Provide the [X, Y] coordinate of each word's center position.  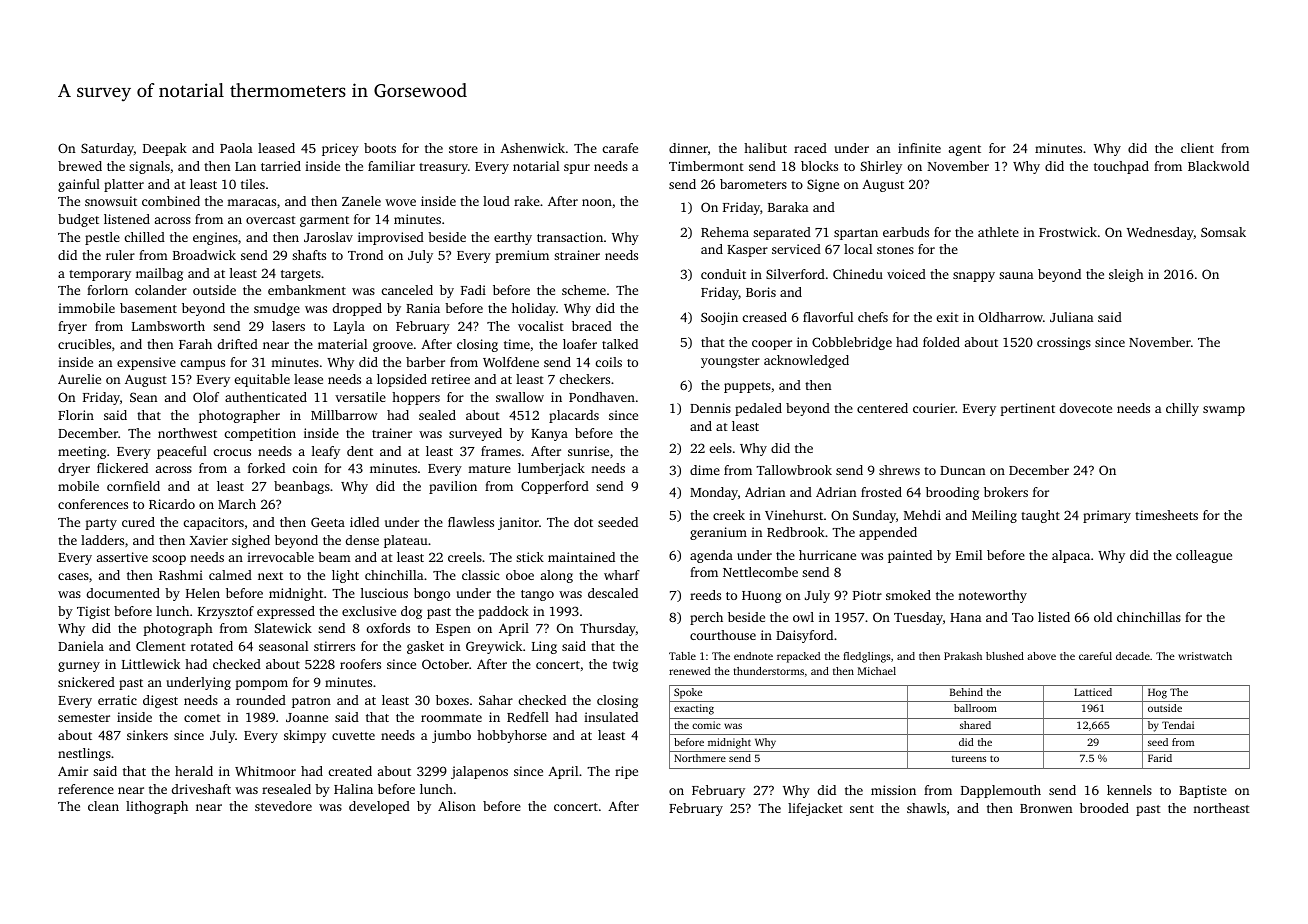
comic [706, 725]
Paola [236, 148]
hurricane [827, 555]
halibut [765, 148]
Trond [365, 255]
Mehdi [922, 515]
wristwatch [1205, 656]
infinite [919, 148]
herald [194, 771]
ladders [102, 540]
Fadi [473, 290]
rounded [261, 700]
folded [941, 342]
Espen [453, 630]
